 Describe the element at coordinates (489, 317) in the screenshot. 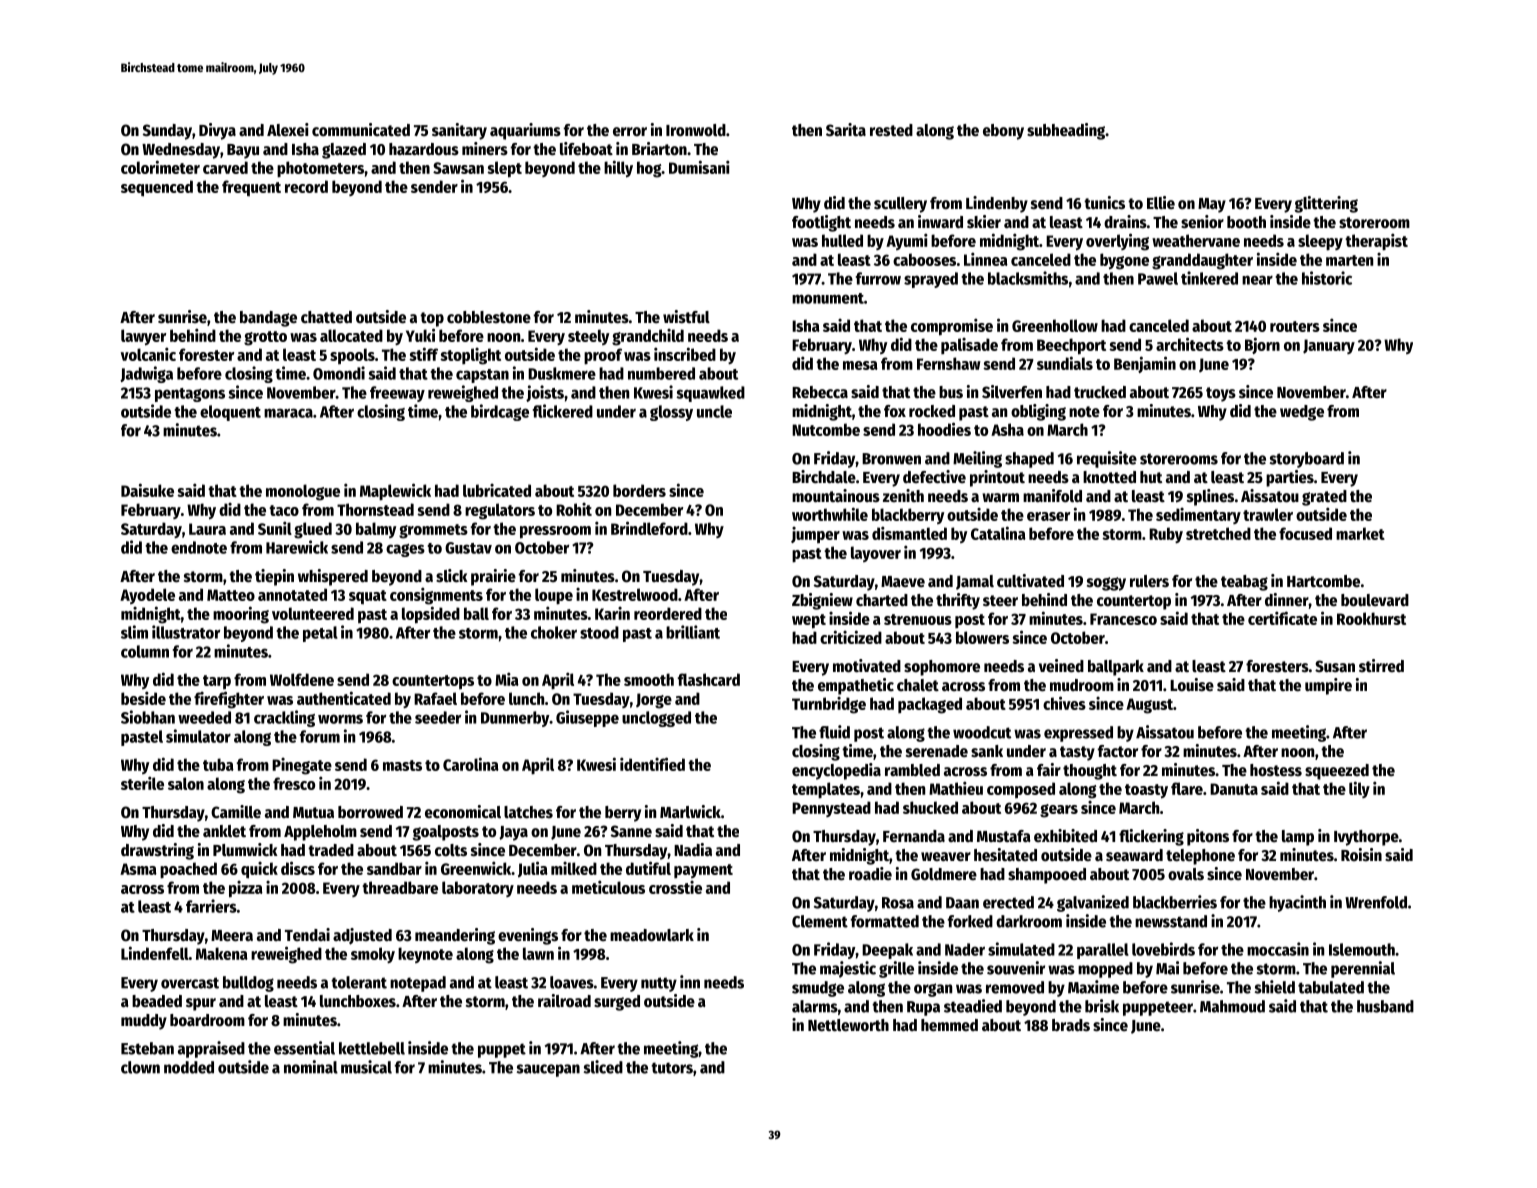

I see `cobblestone` at that location.
